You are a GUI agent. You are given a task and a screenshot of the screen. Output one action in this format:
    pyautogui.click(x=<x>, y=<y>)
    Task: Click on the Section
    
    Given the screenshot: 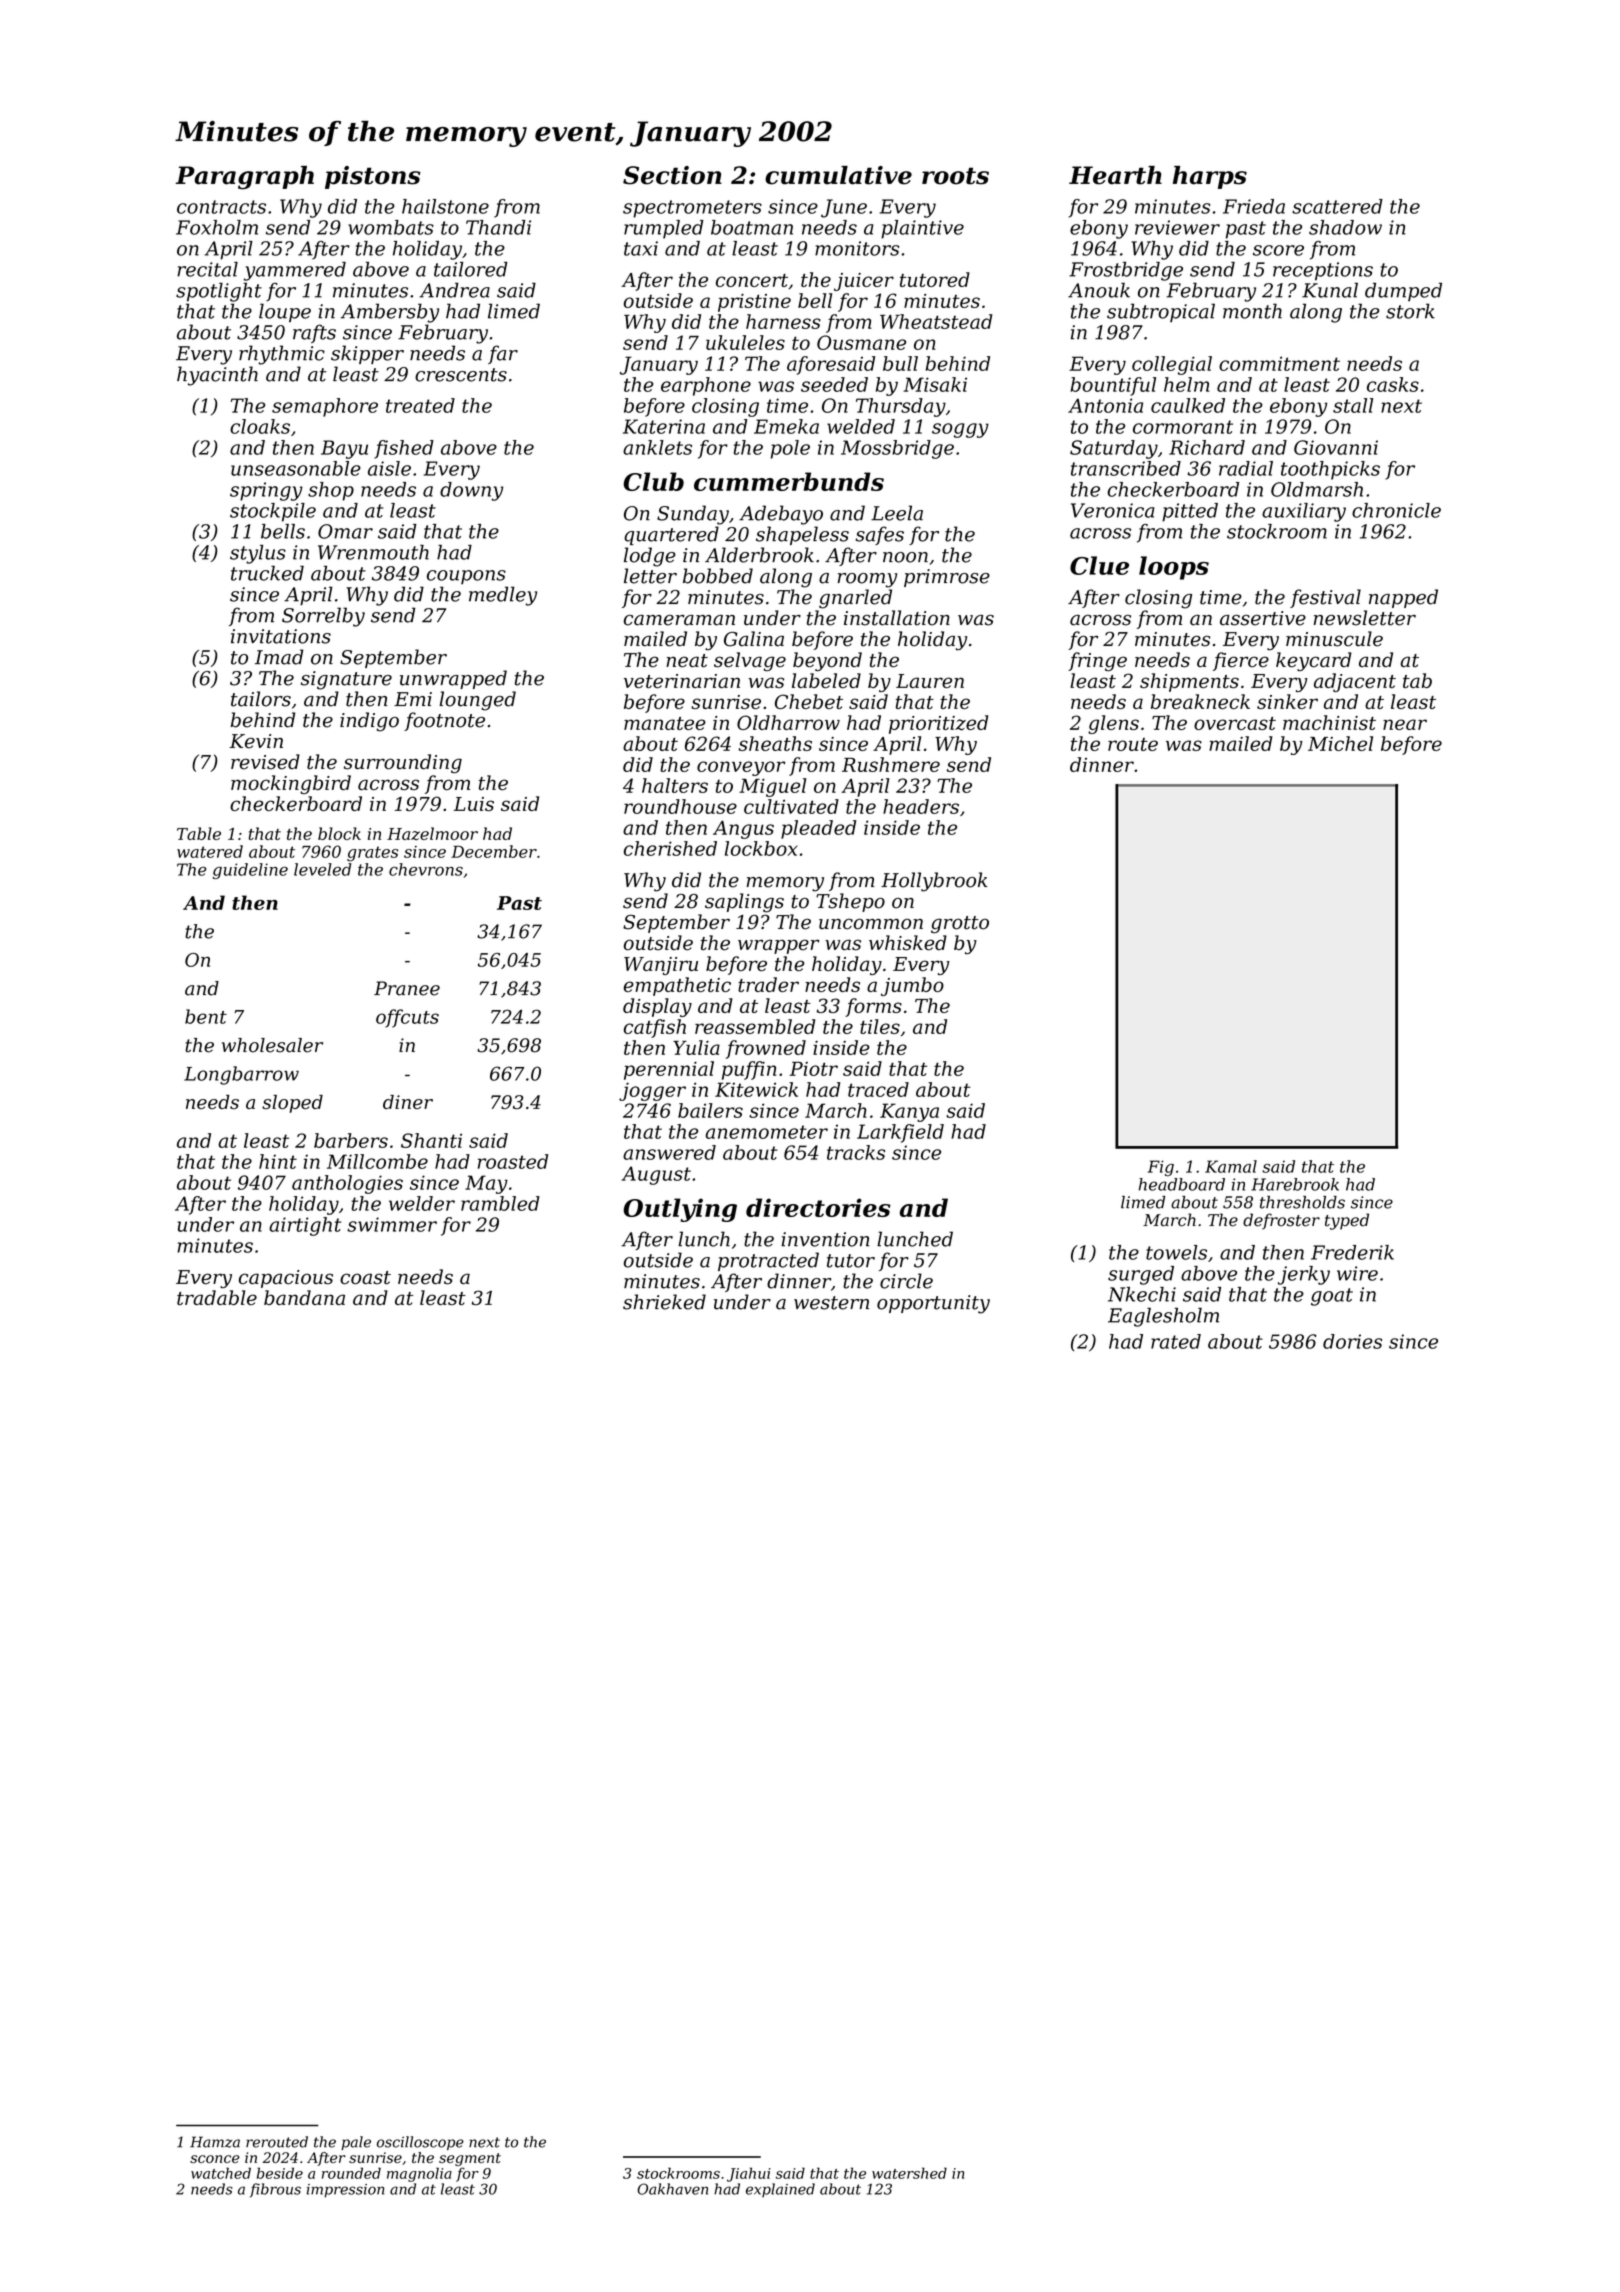 What is the action you would take?
    pyautogui.click(x=672, y=175)
